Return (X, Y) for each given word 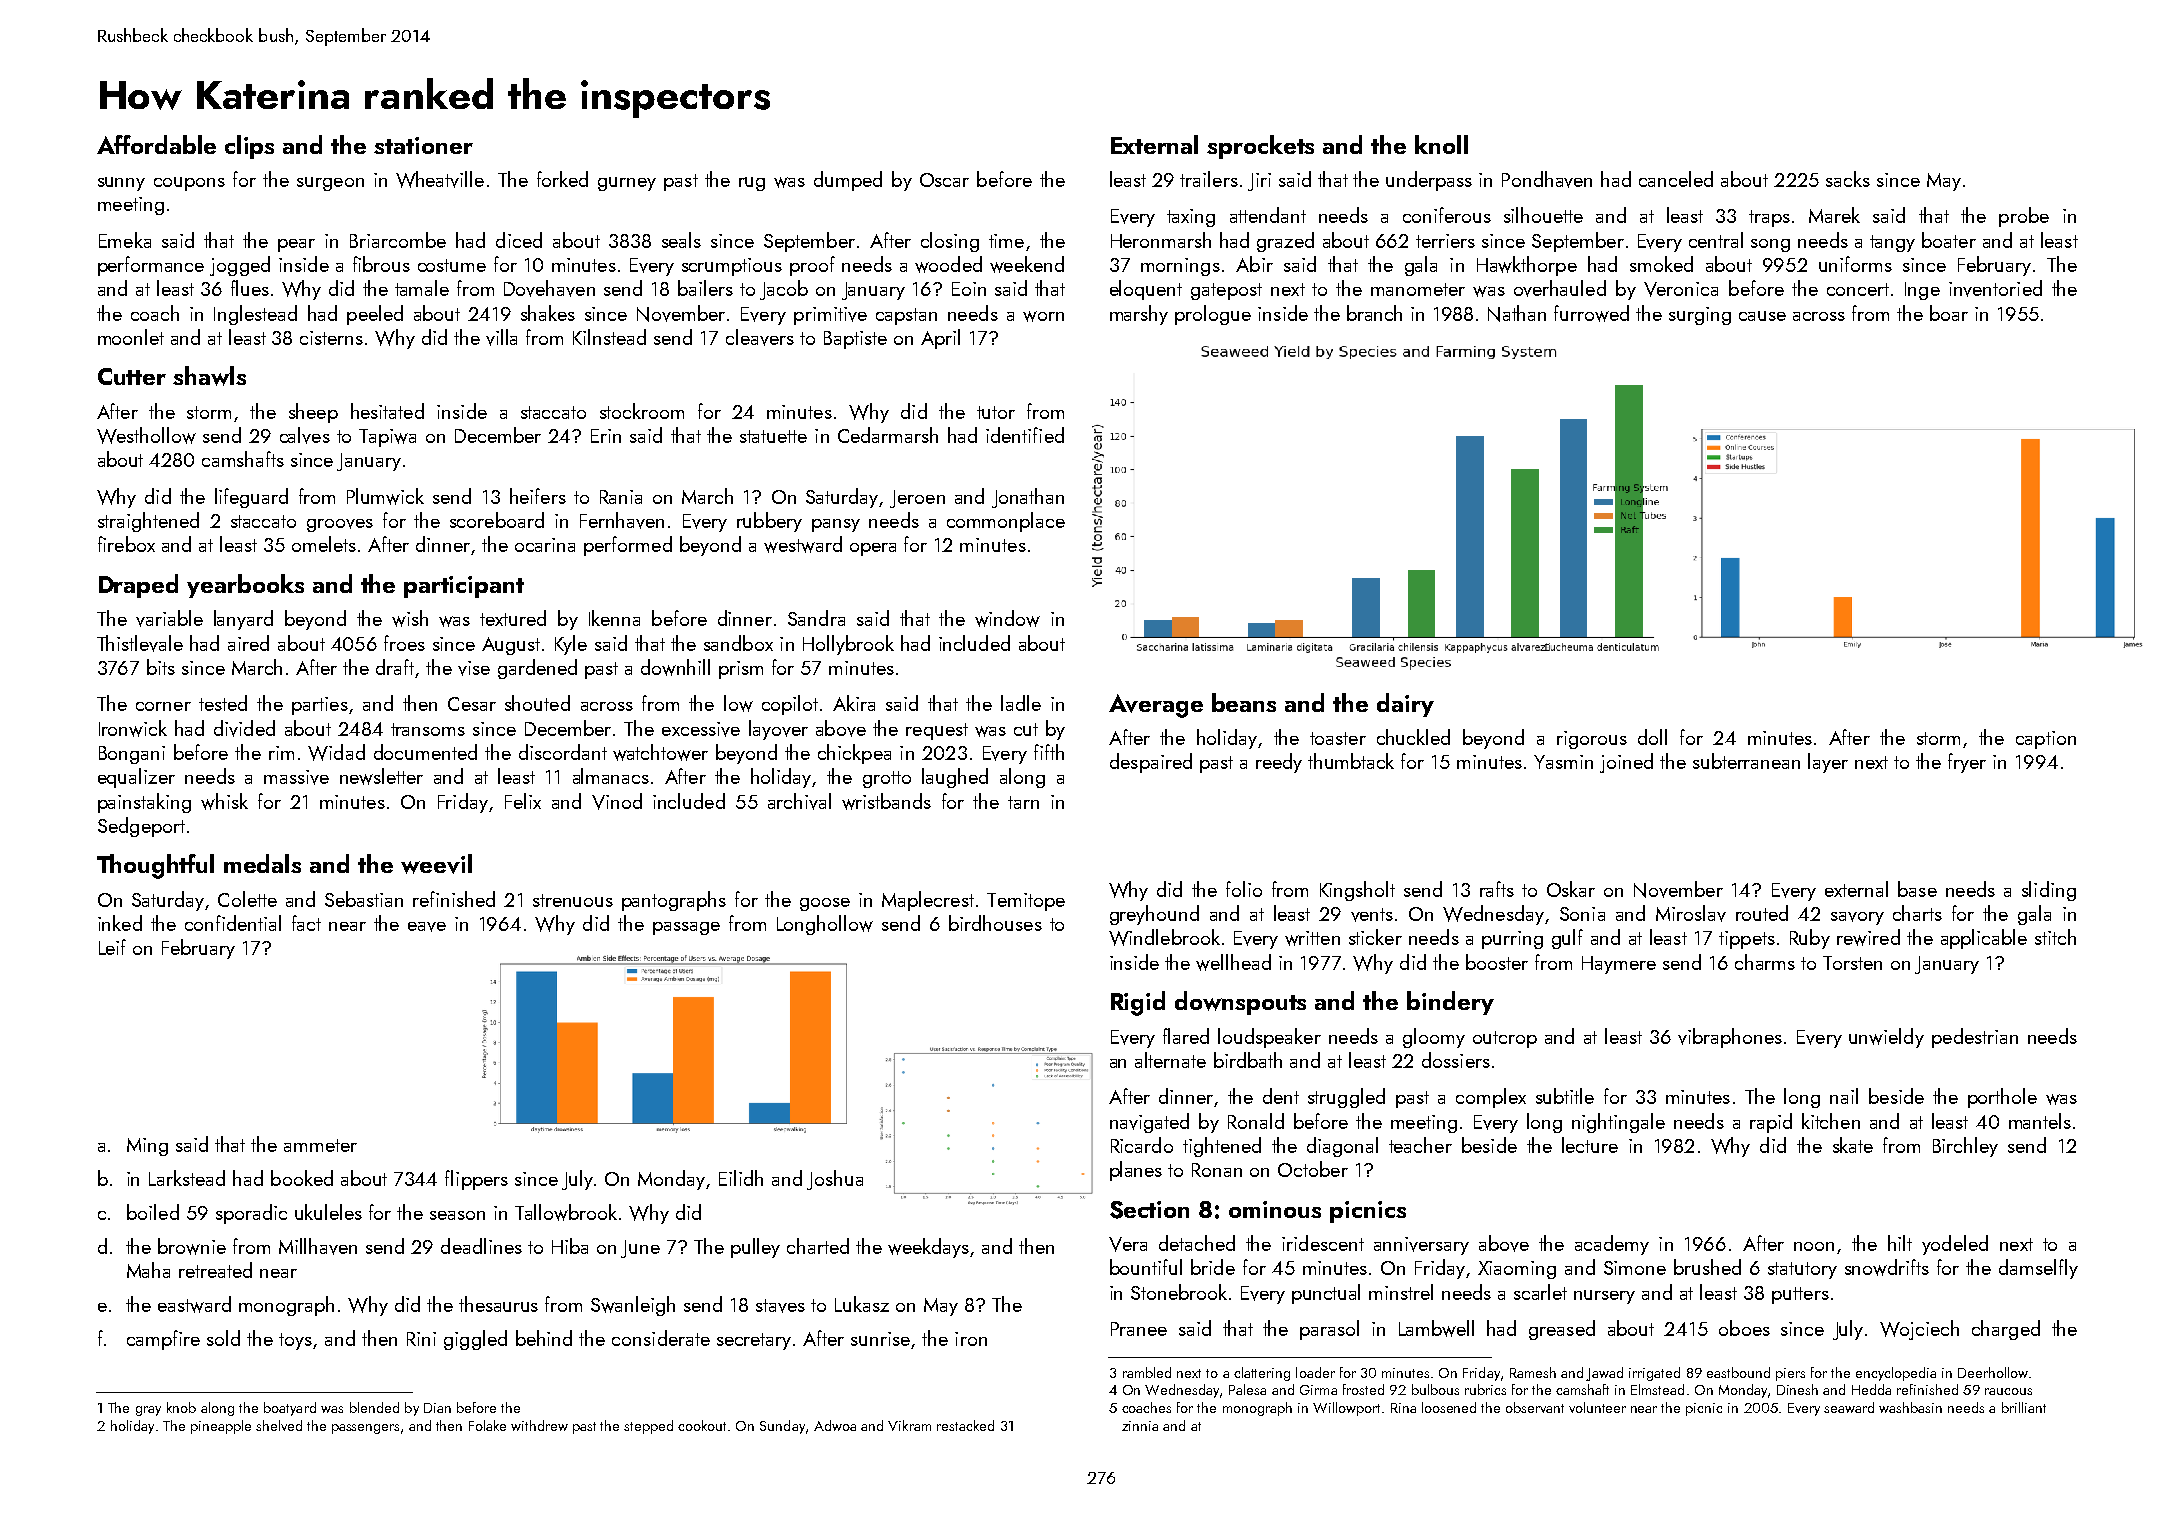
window (1007, 618)
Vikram (909, 1425)
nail (1844, 1096)
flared (1186, 1036)
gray (148, 1411)
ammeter (320, 1145)
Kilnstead (609, 337)
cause (1762, 316)
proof (812, 266)
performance (151, 266)
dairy (1405, 705)
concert (1858, 289)
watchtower (660, 752)
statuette (773, 436)
